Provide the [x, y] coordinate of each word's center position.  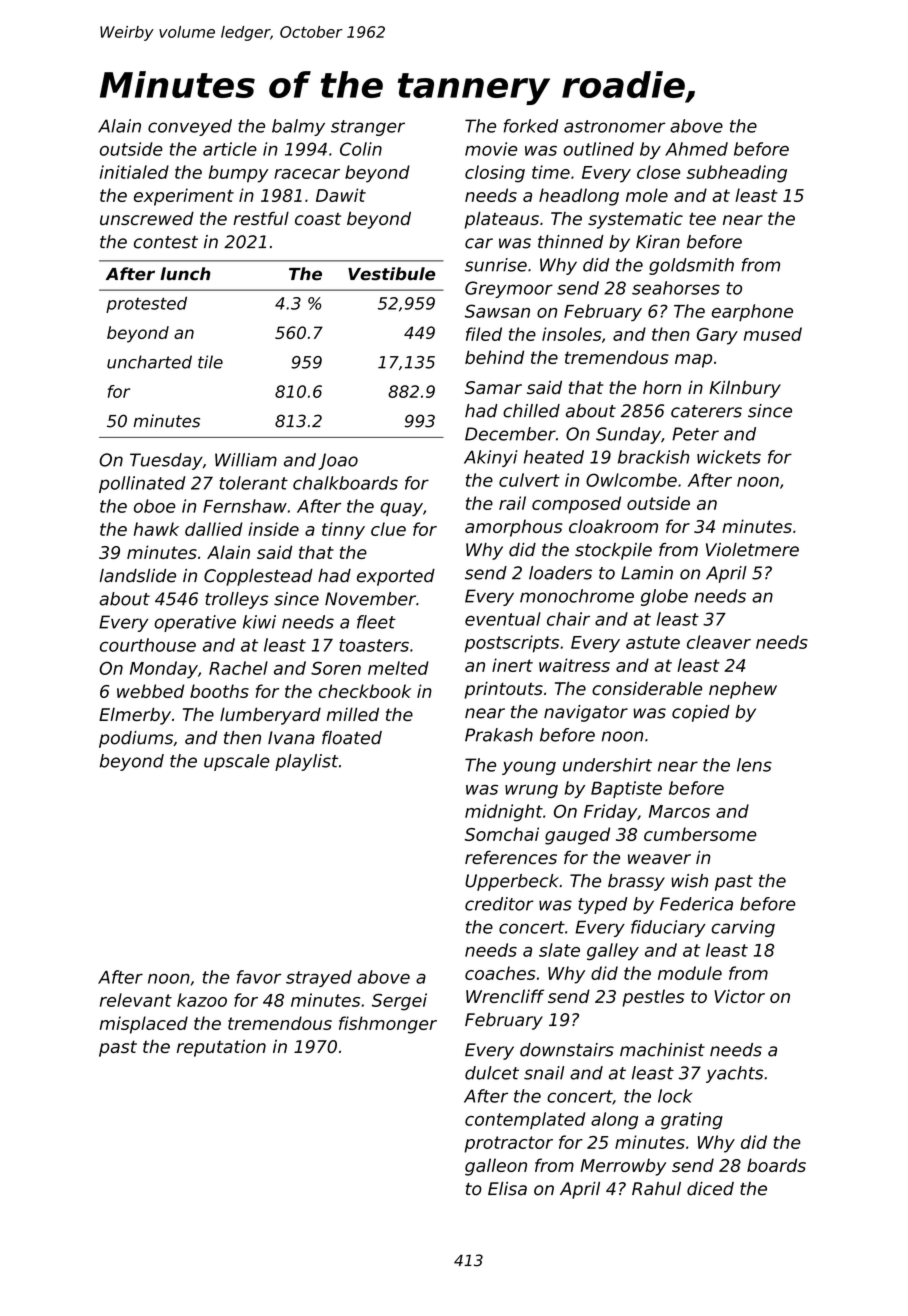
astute [653, 642]
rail [512, 503]
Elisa [507, 1189]
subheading [737, 174]
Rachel [238, 668]
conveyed [190, 127]
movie [491, 149]
